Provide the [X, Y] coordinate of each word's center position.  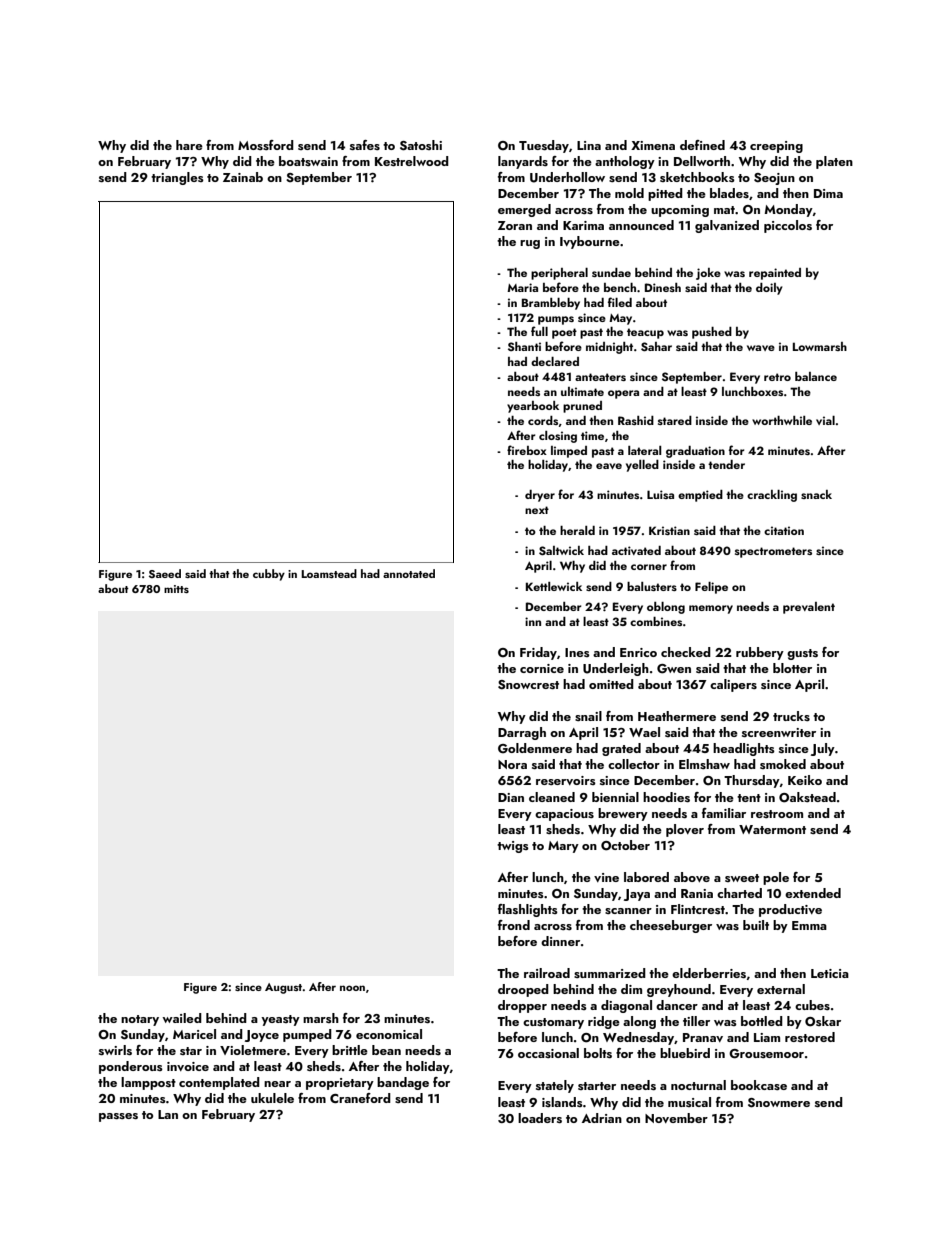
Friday [538, 653]
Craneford [360, 1098]
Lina [589, 145]
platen [834, 162]
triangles [177, 178]
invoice [188, 1066]
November [676, 1118]
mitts [176, 589]
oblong [666, 608]
